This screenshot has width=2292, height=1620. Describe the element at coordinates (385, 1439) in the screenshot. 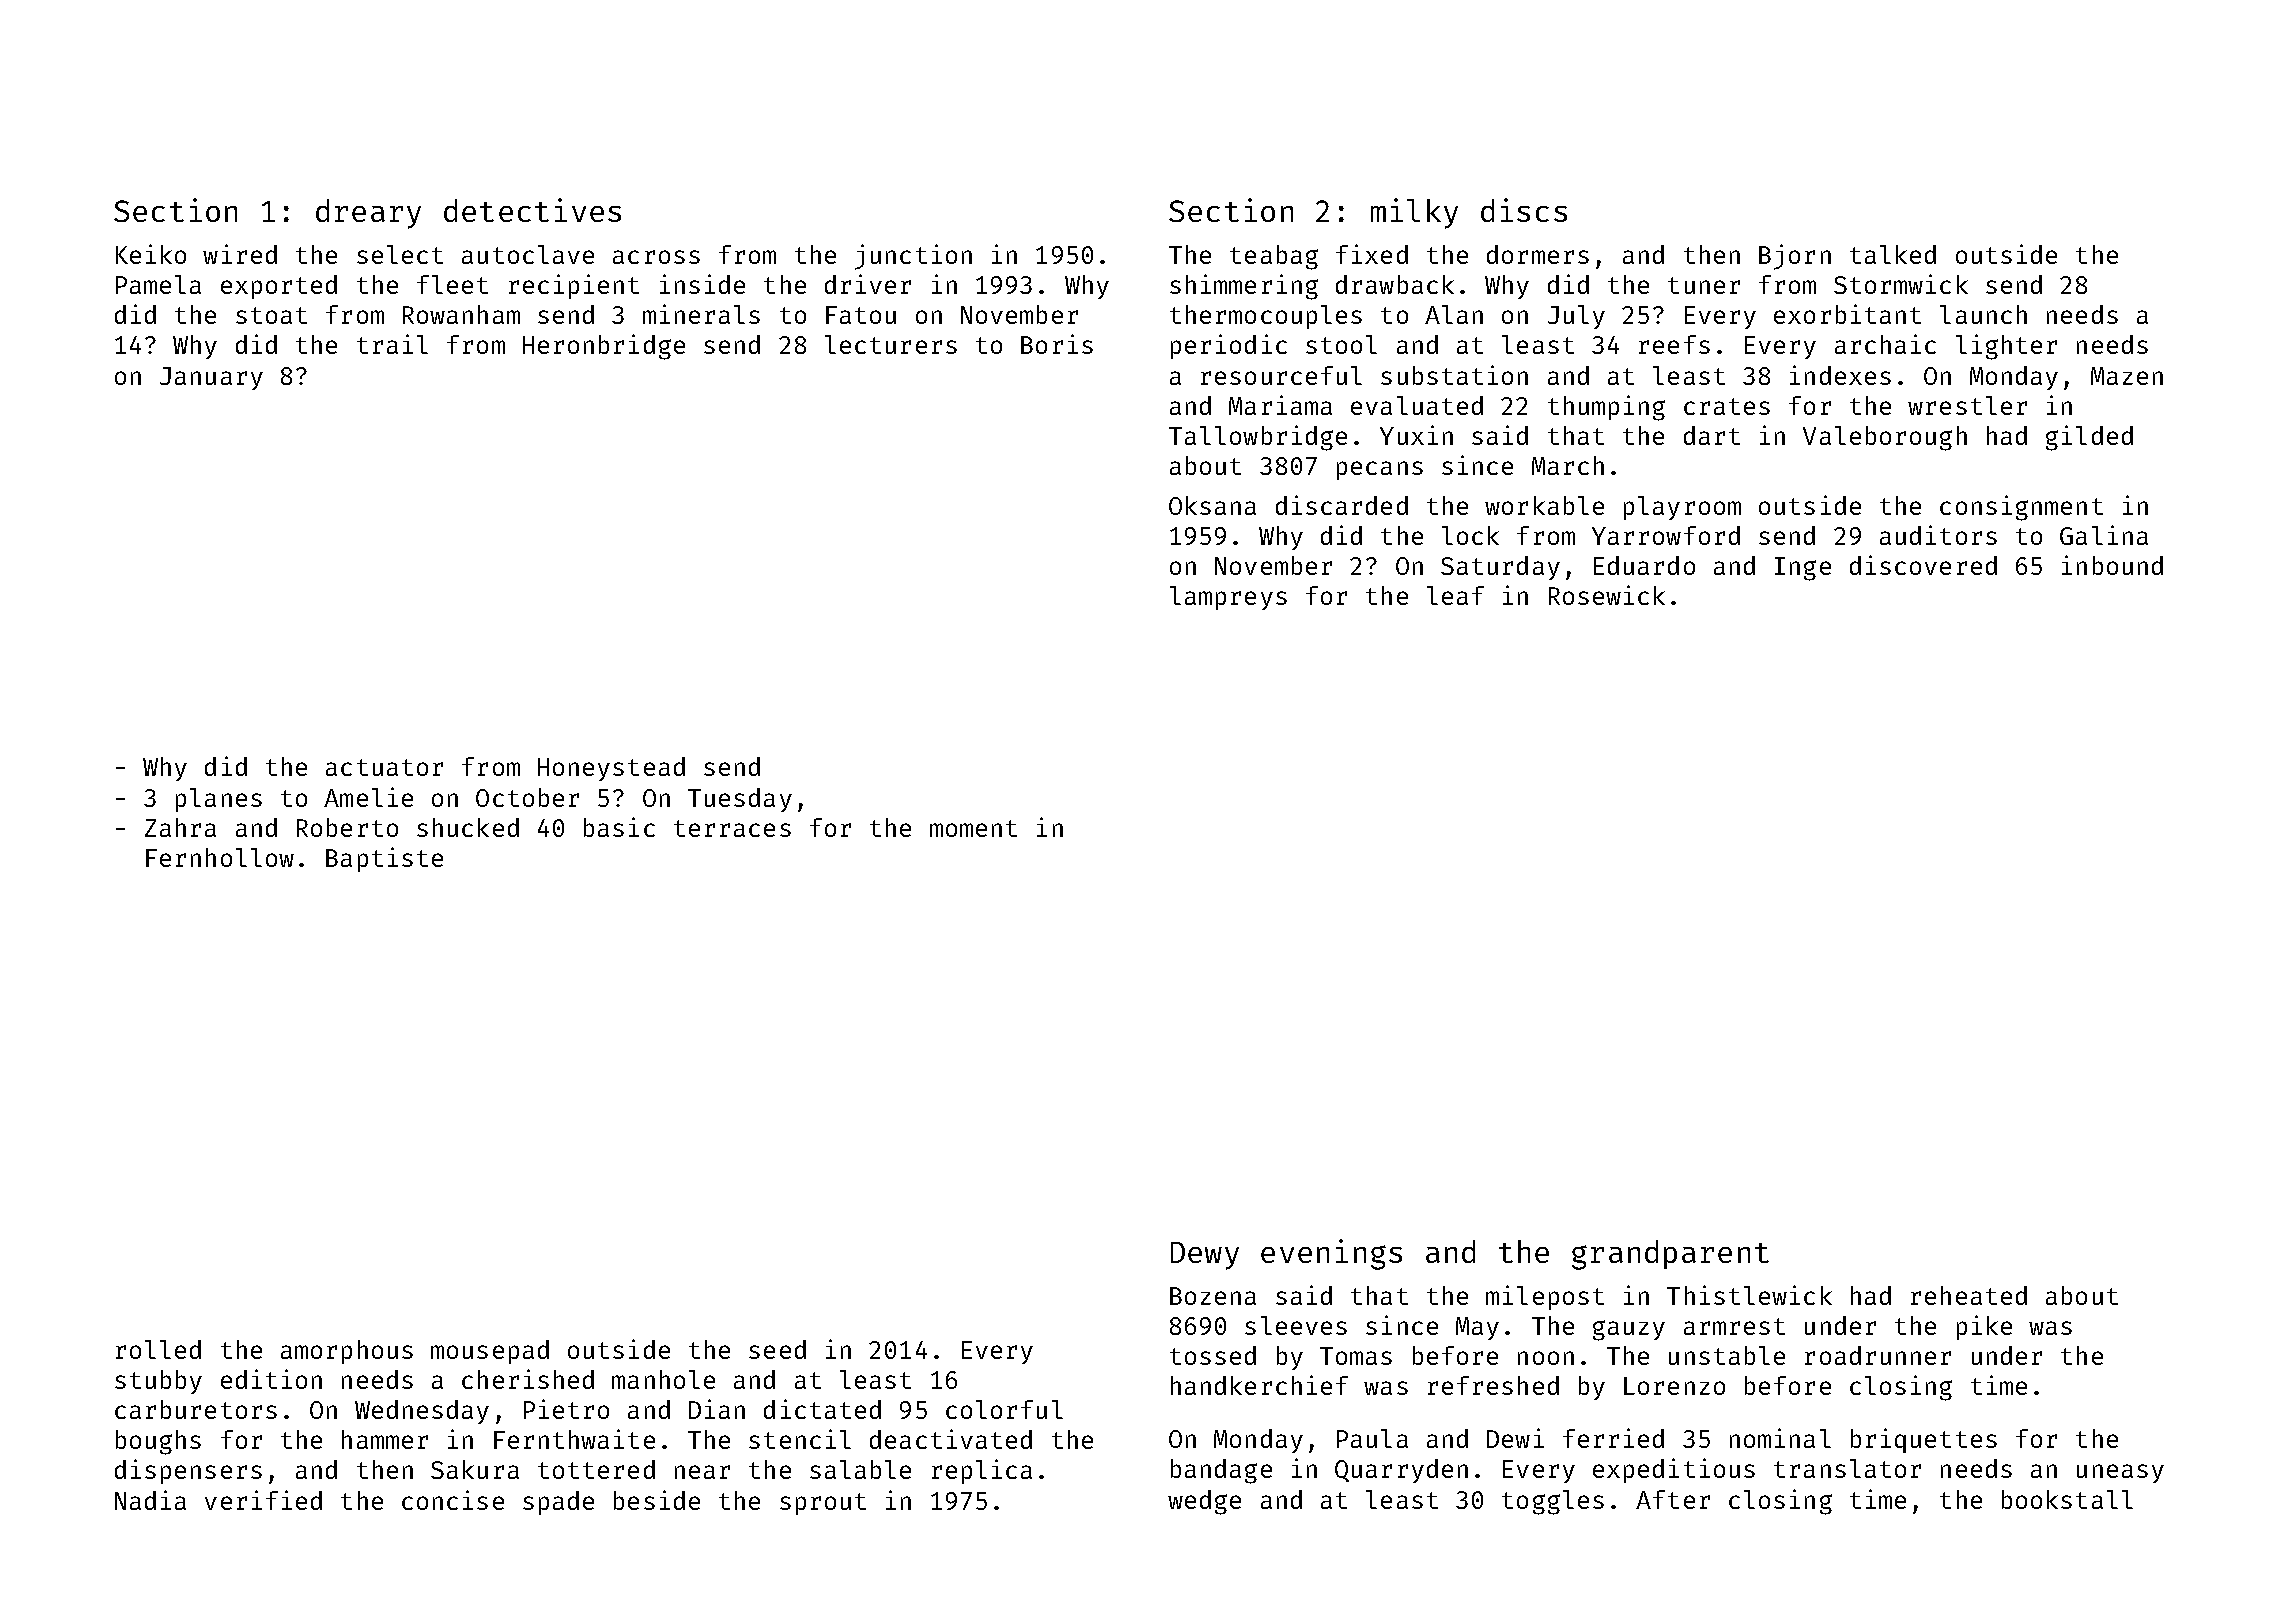

I see `hammer` at that location.
